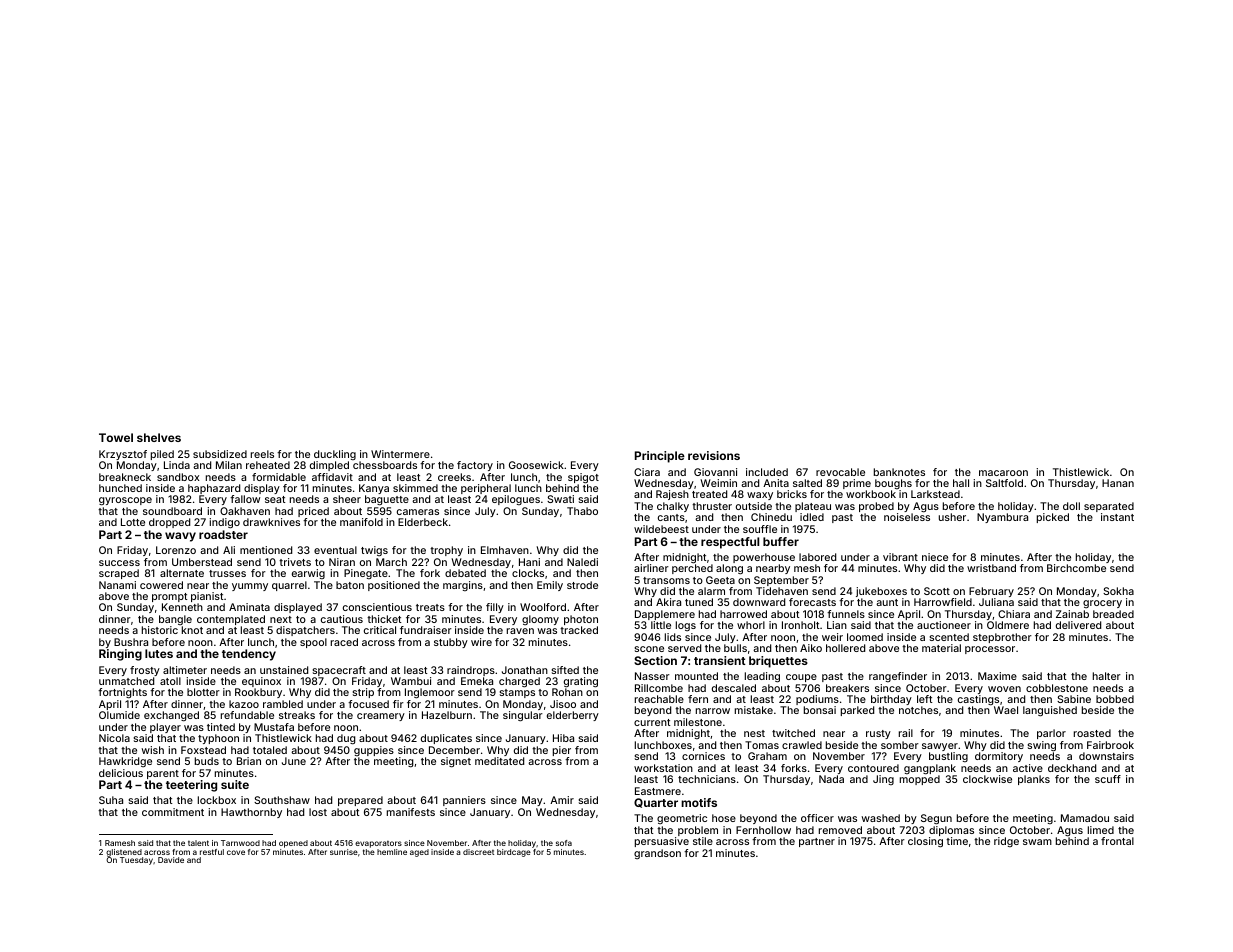  What do you see at coordinates (221, 727) in the page?
I see `tinted` at bounding box center [221, 727].
